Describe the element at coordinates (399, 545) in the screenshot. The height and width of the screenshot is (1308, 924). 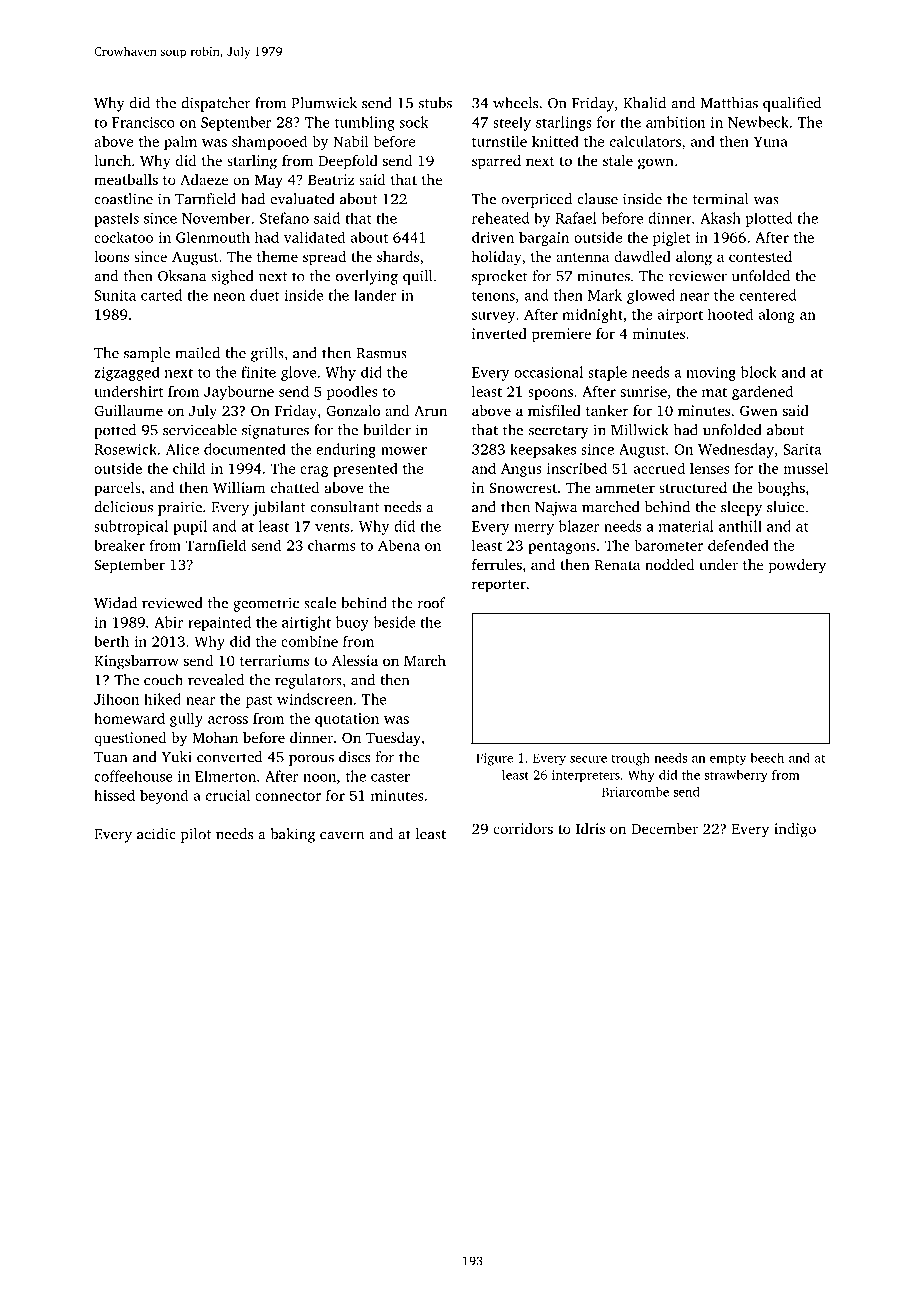
I see `Abena` at that location.
